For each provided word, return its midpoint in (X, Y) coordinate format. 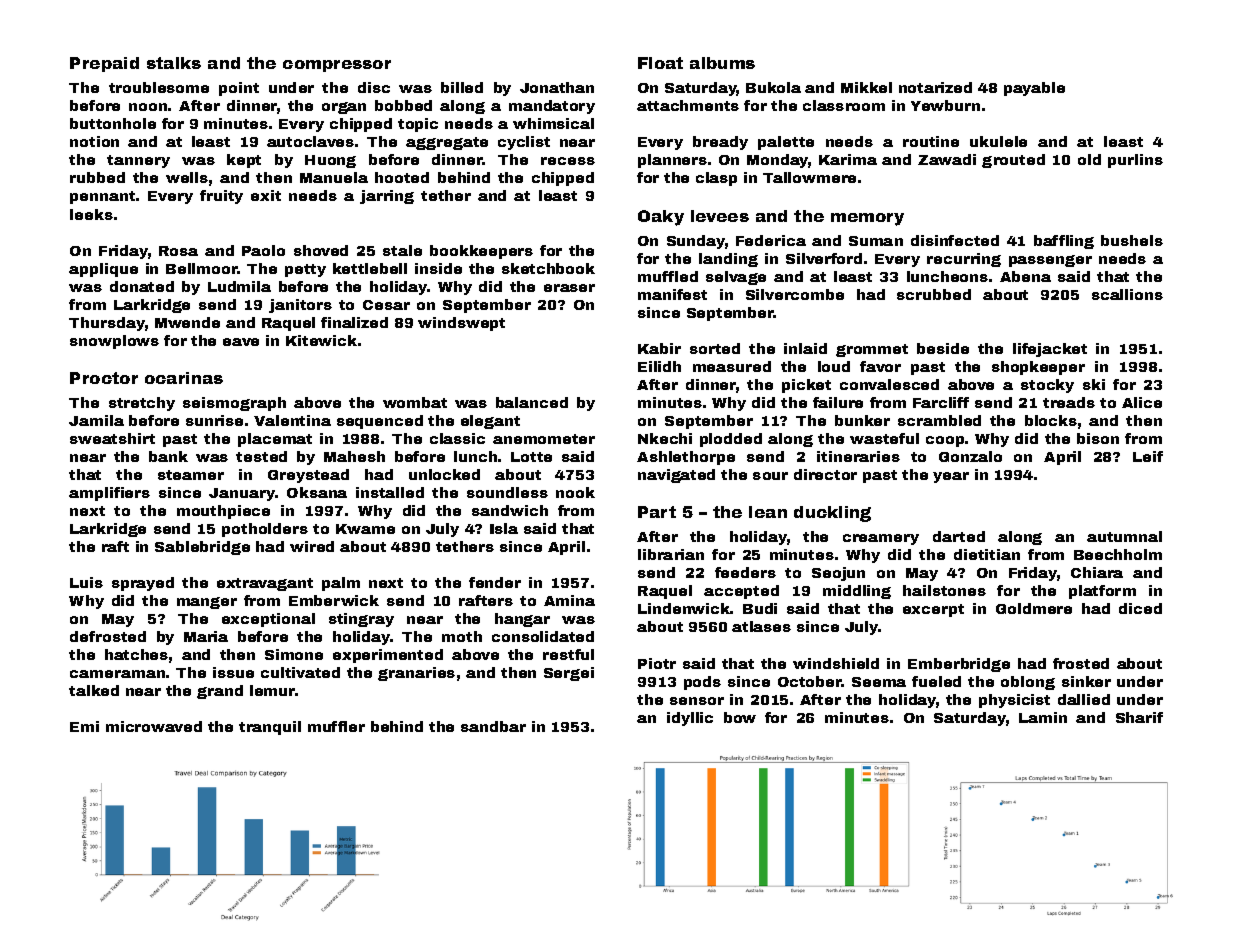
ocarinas (184, 378)
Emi (84, 726)
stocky (1047, 386)
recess (568, 161)
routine (931, 141)
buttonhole (113, 123)
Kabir (659, 348)
